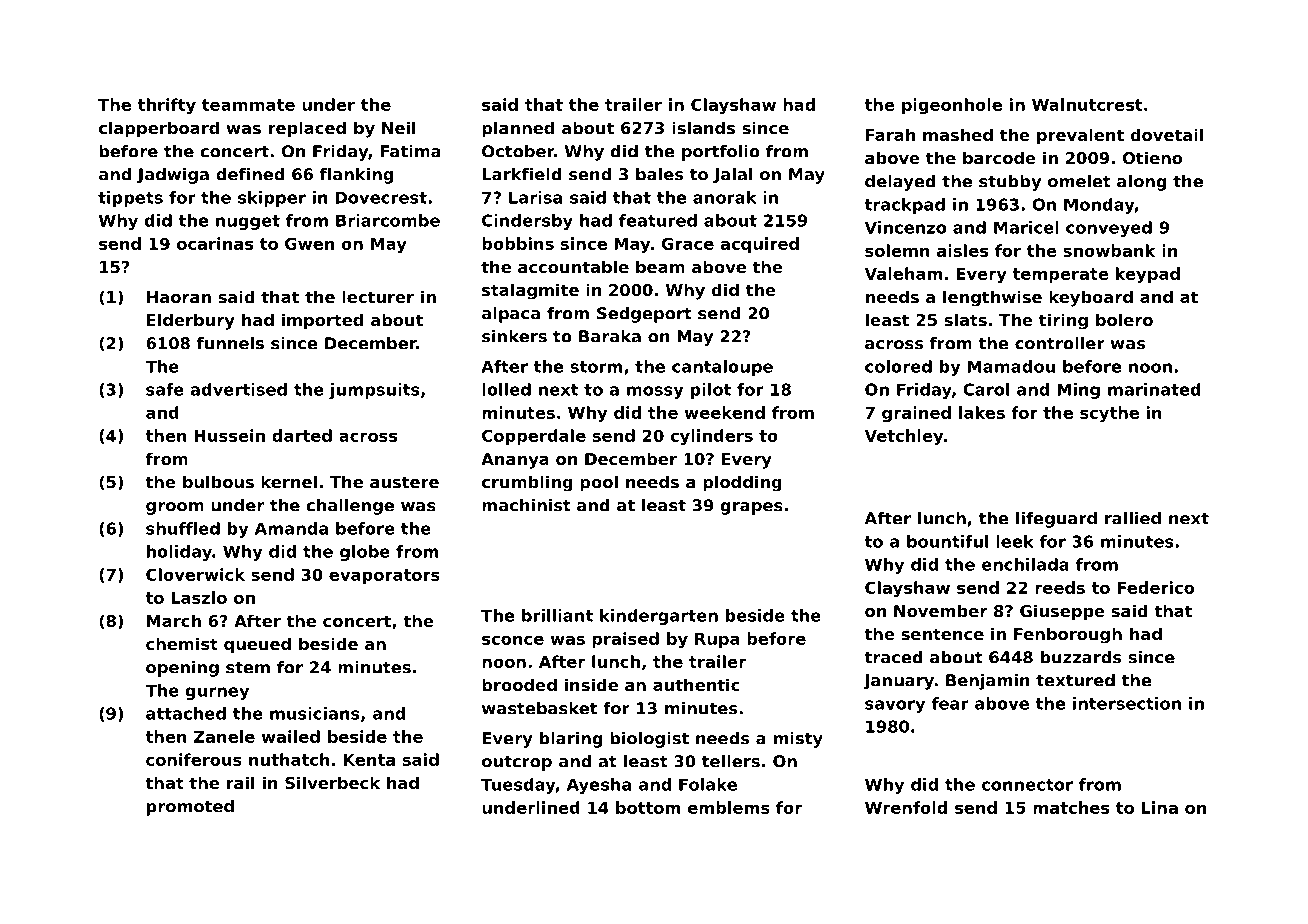 The width and height of the screenshot is (1308, 924). Describe the element at coordinates (1142, 183) in the screenshot. I see `along` at that location.
